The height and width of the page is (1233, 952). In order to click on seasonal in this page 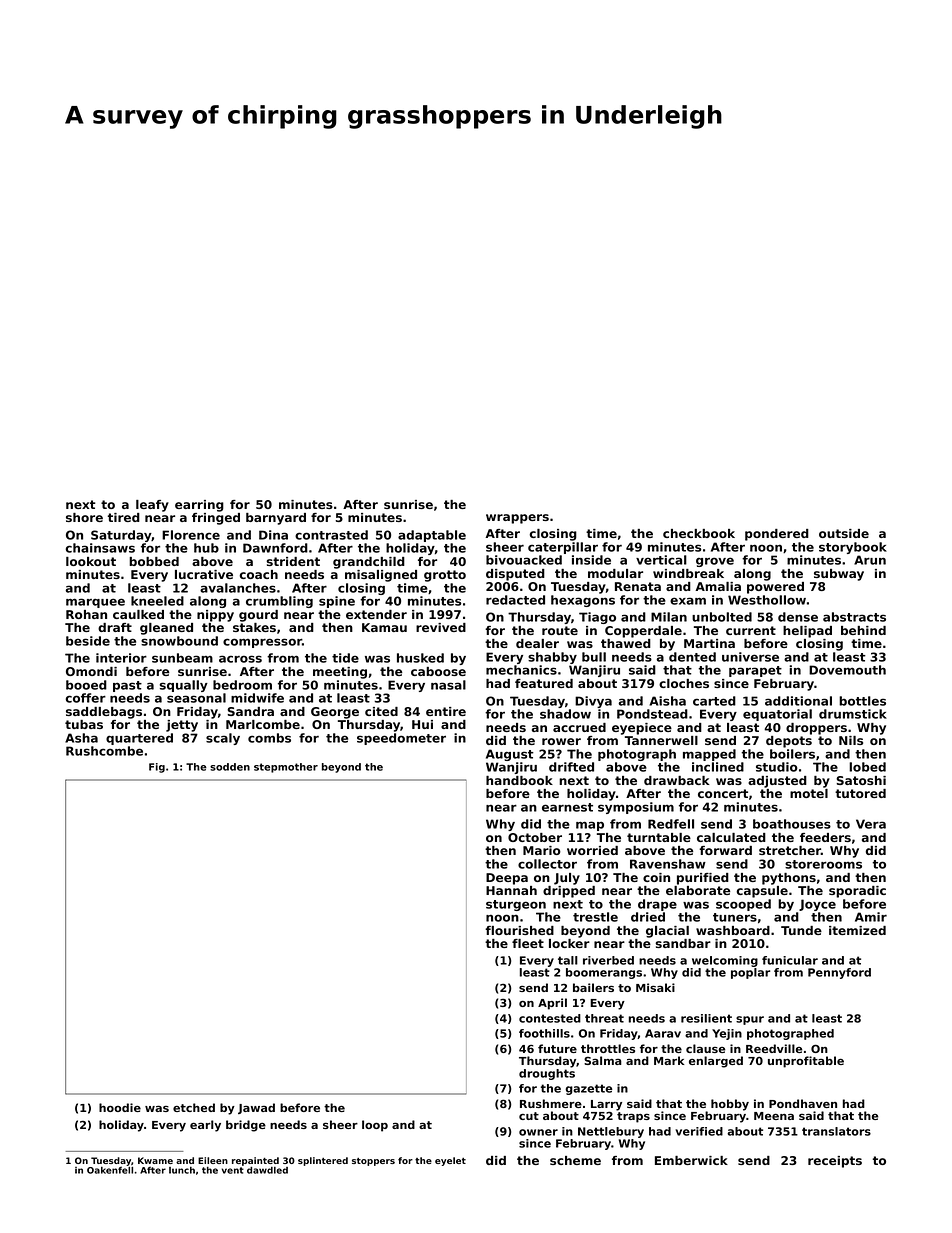, I will do `click(196, 698)`.
